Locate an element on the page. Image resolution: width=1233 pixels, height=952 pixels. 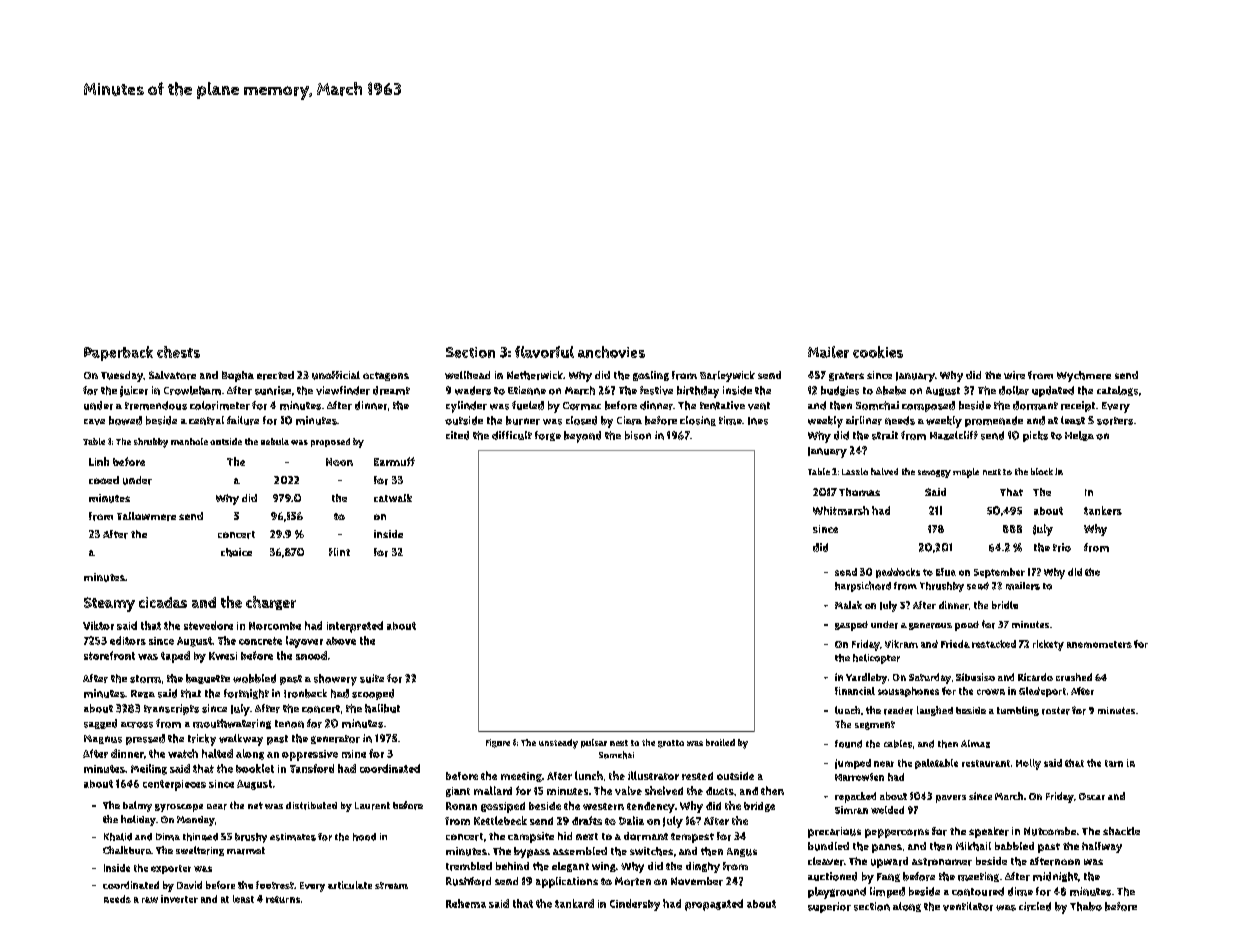
gasped is located at coordinates (851, 626).
